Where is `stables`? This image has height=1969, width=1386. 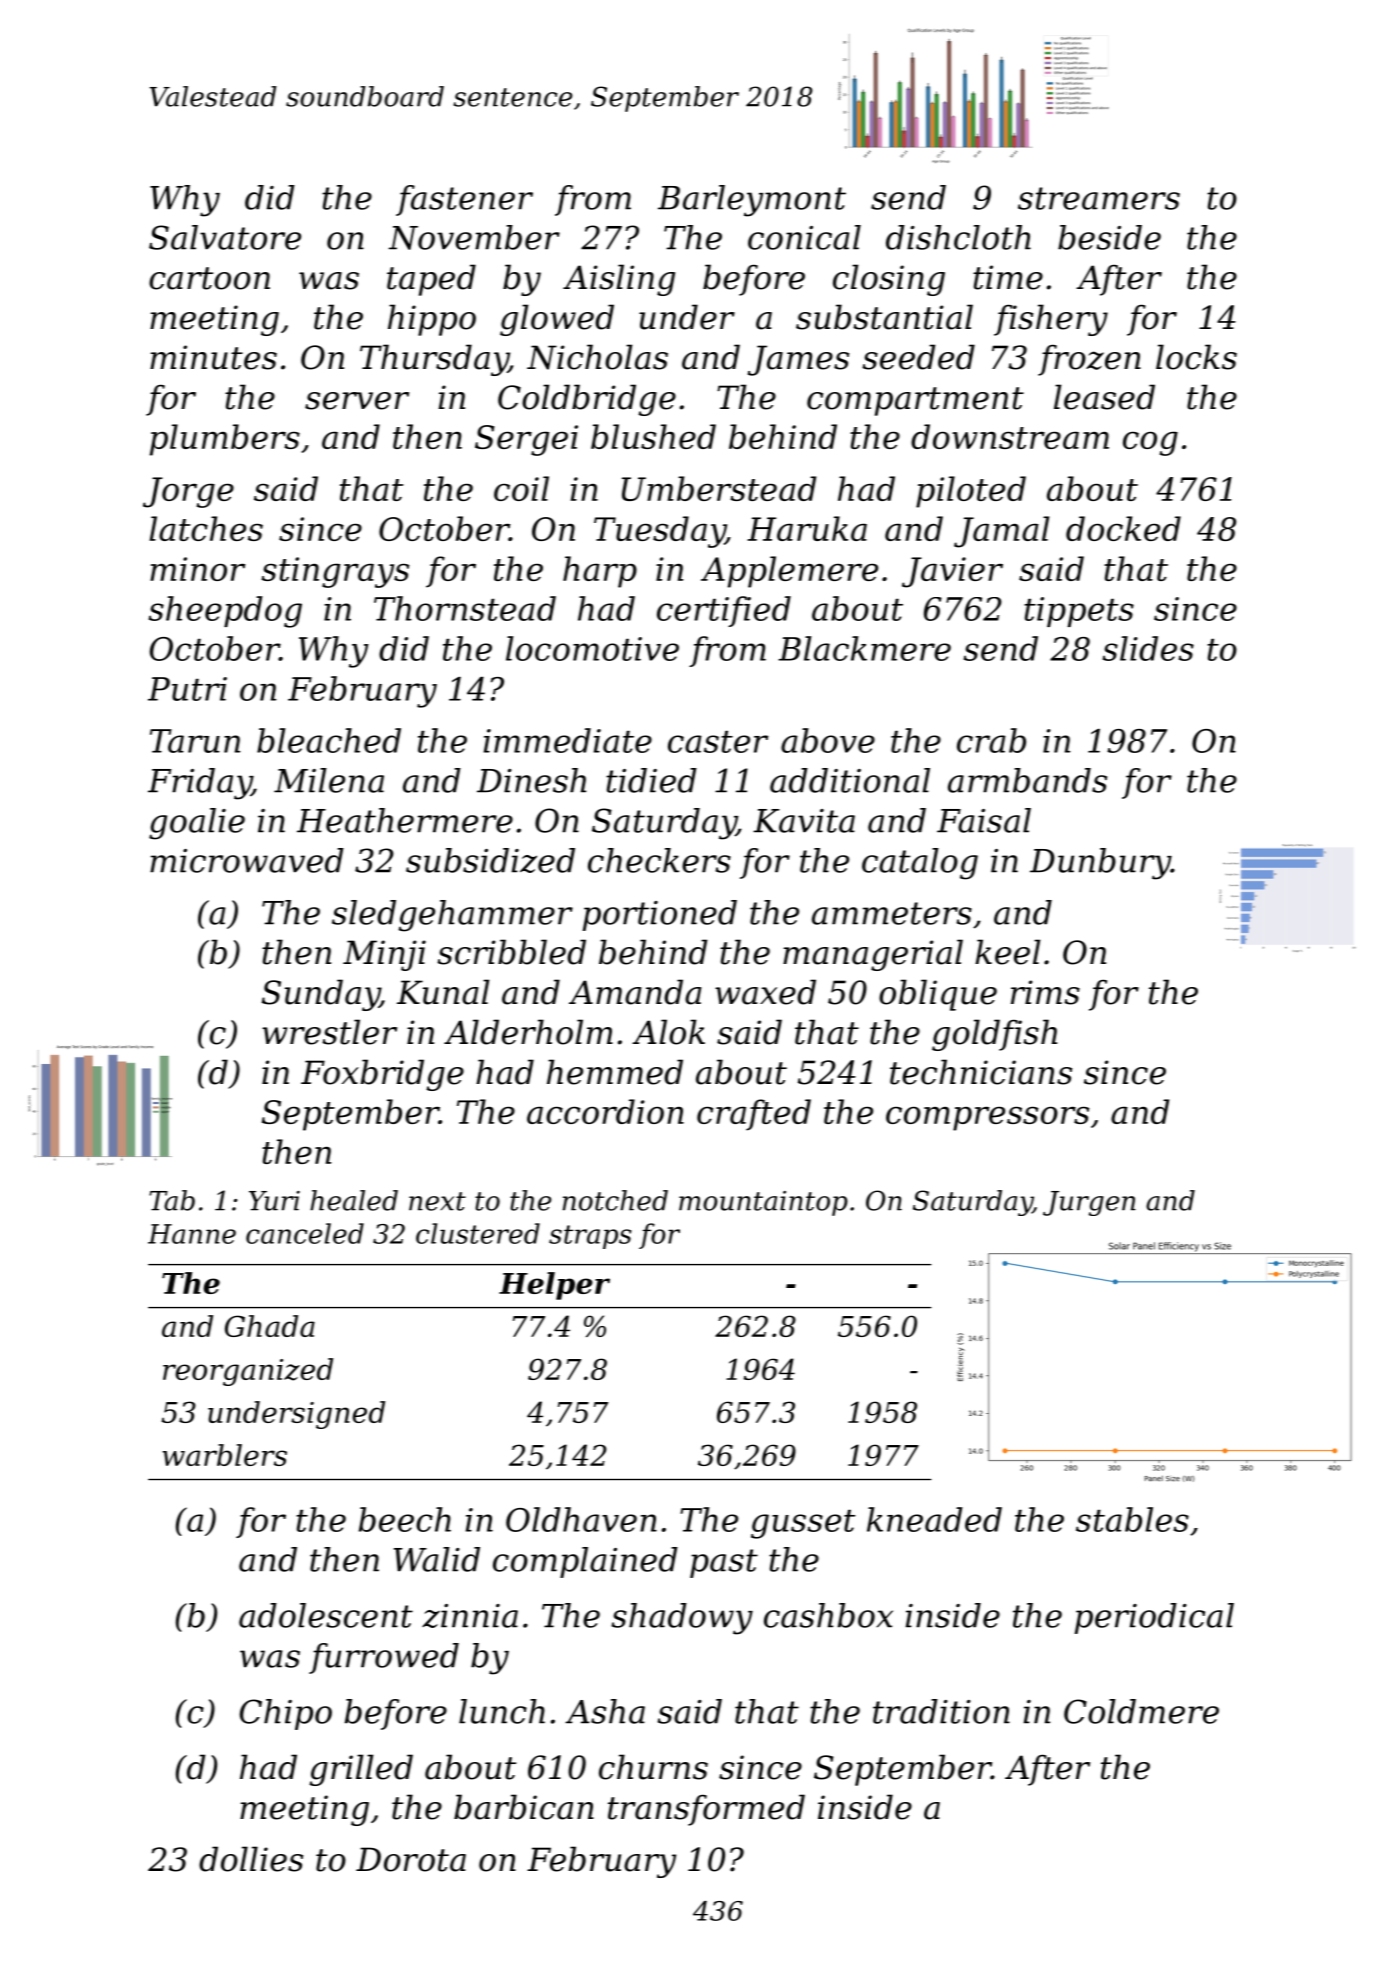 stables is located at coordinates (1132, 1519).
